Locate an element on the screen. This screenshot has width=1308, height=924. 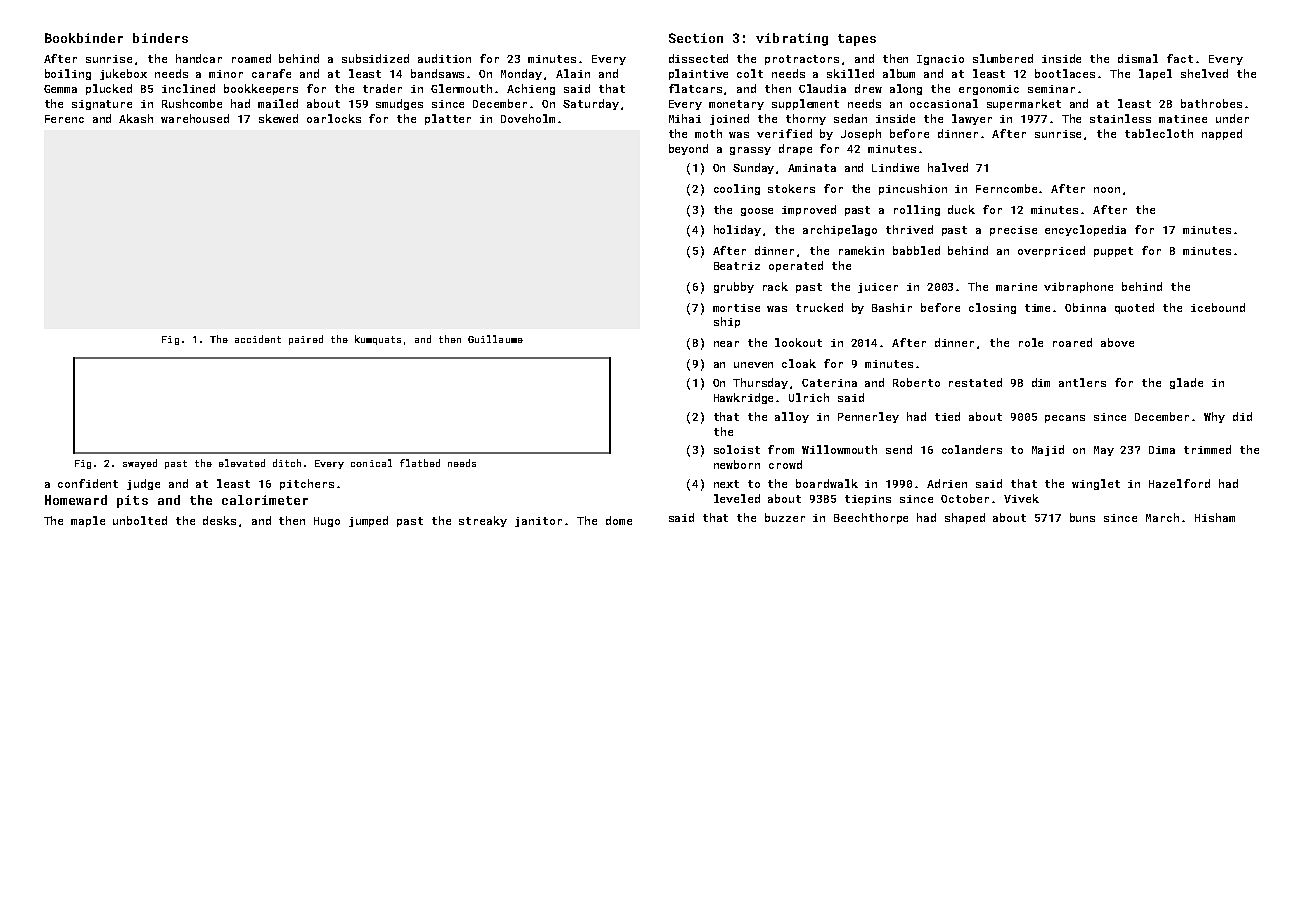
Section is located at coordinates (696, 38).
